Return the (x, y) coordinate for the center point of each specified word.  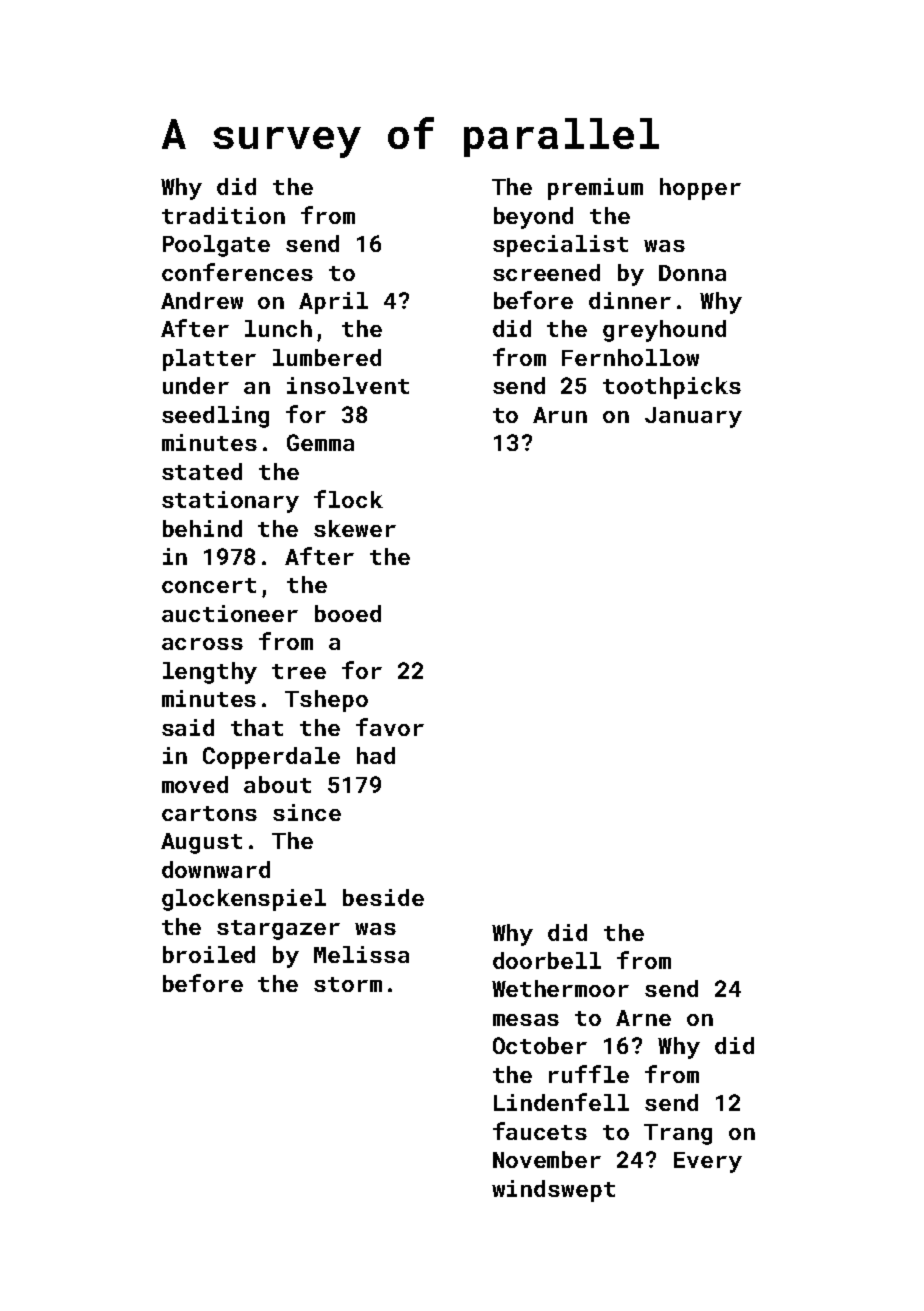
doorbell (547, 960)
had (376, 755)
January (693, 417)
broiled (209, 954)
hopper (700, 189)
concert (209, 585)
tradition (223, 215)
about (277, 784)
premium (595, 189)
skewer (355, 528)
